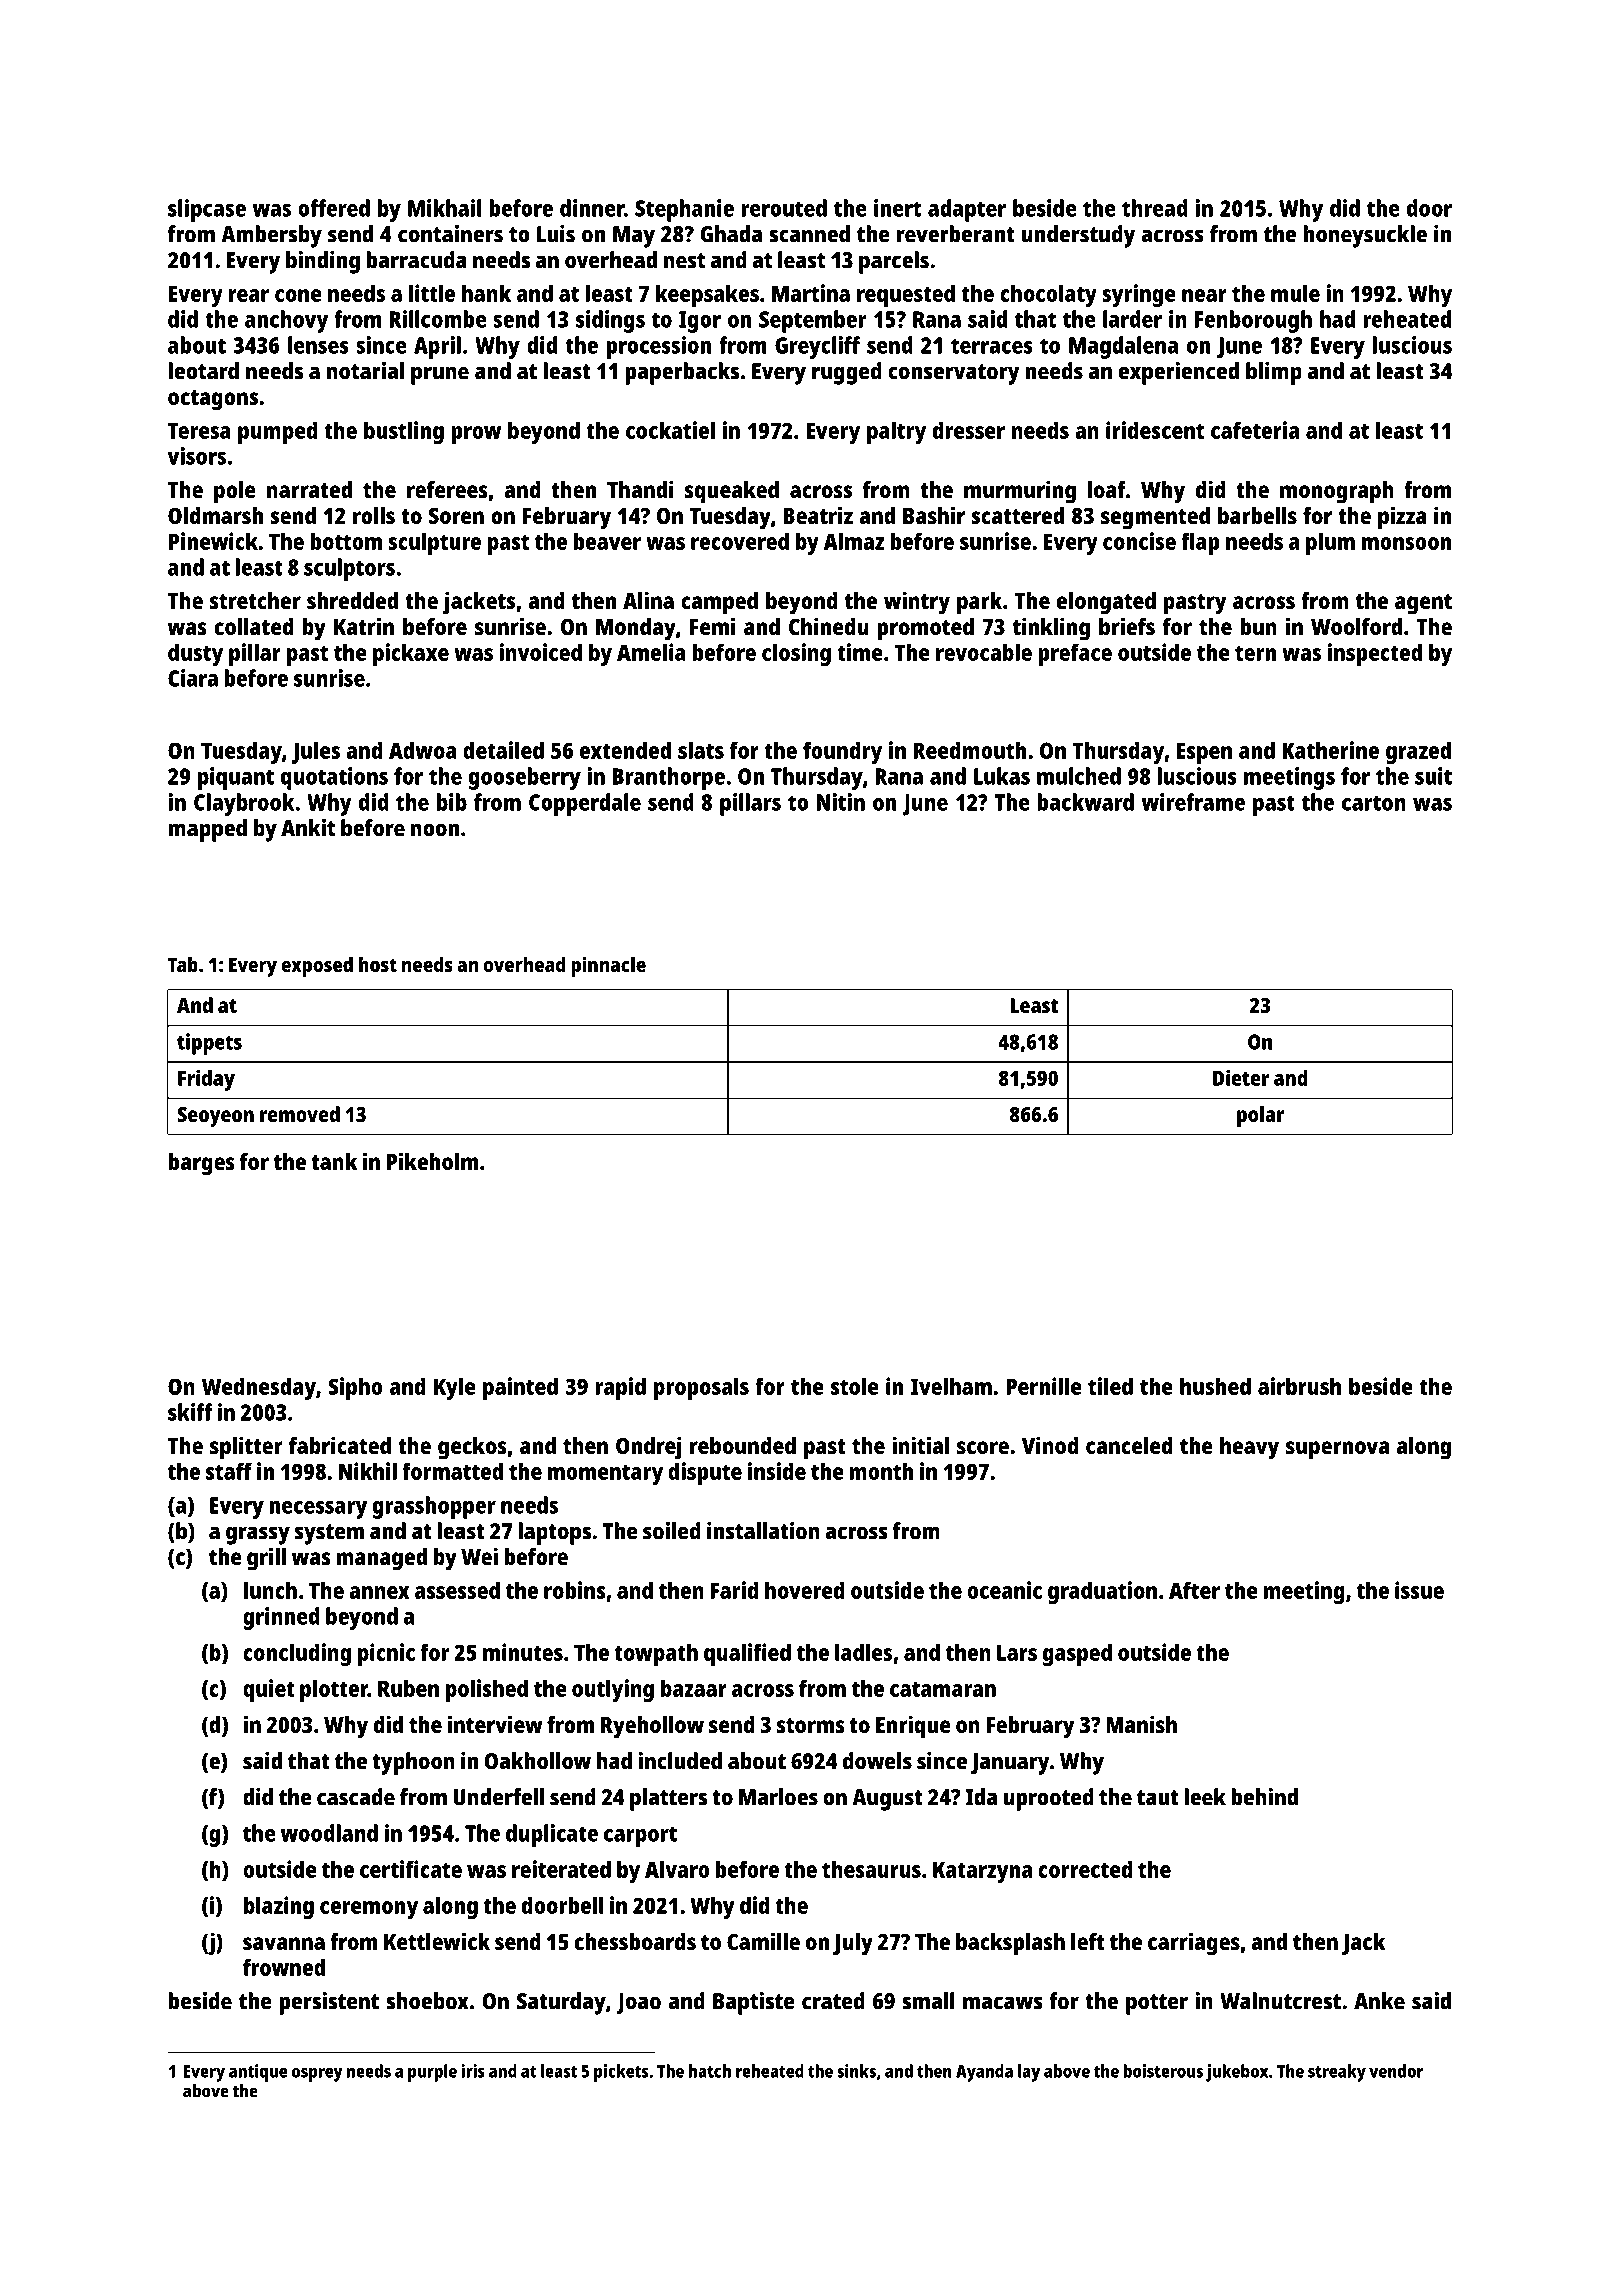 Image resolution: width=1620 pixels, height=2292 pixels. I want to click on pizza, so click(1402, 518).
